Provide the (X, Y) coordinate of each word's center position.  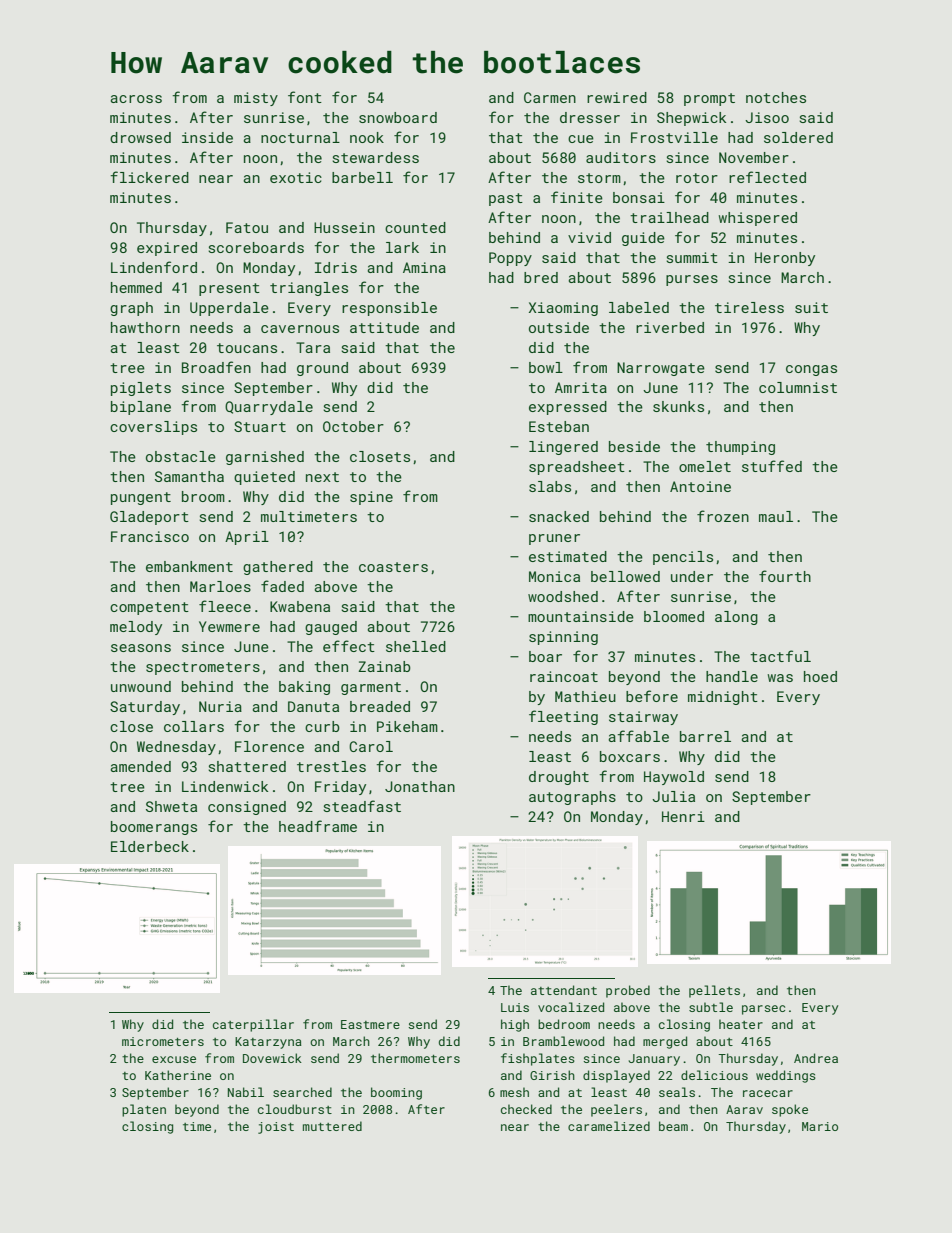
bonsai (639, 197)
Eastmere (370, 1024)
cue (581, 139)
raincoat (564, 676)
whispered (757, 219)
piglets (141, 389)
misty (256, 99)
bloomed (674, 616)
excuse (174, 1059)
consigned (247, 808)
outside (559, 327)
